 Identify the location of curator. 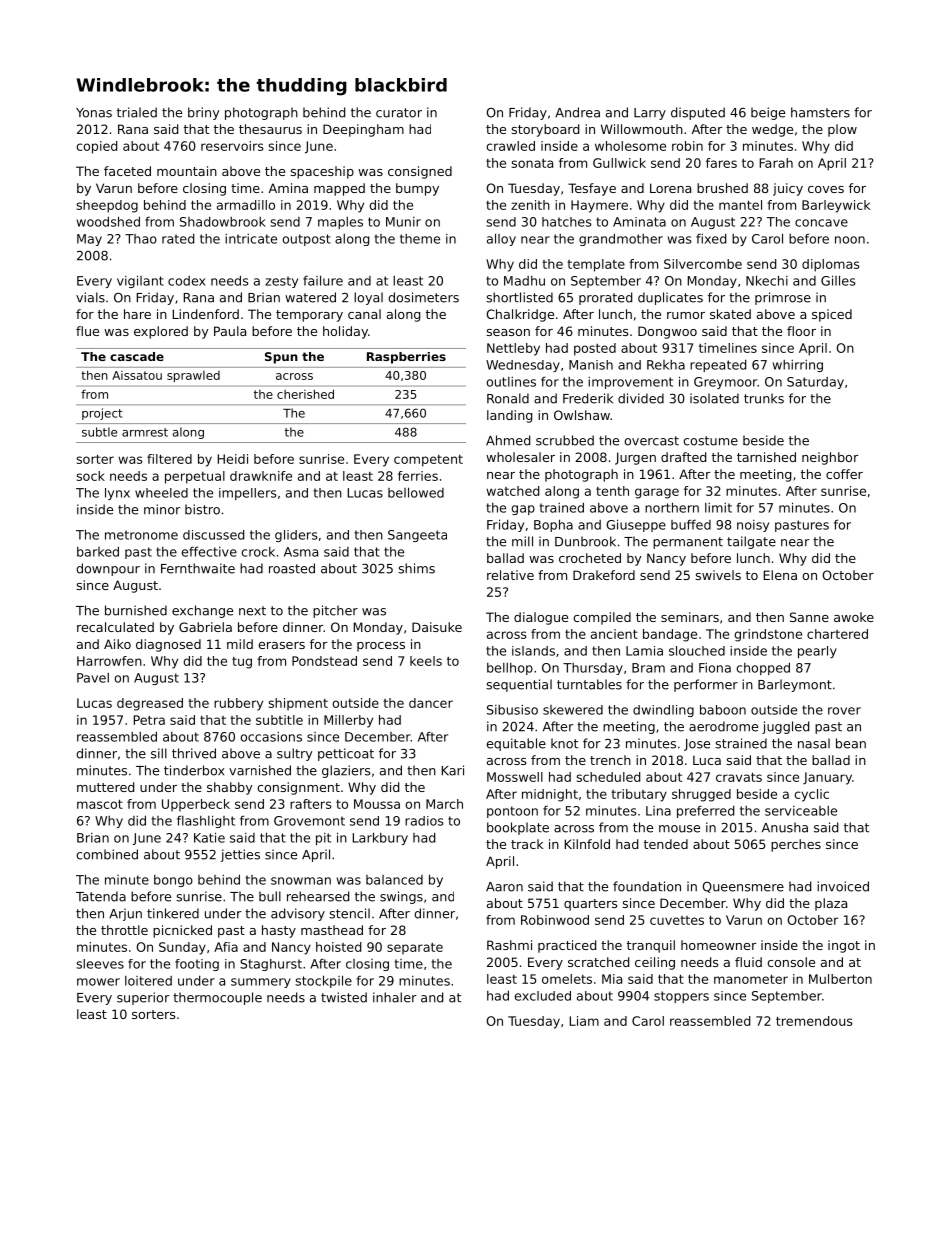
(399, 113).
